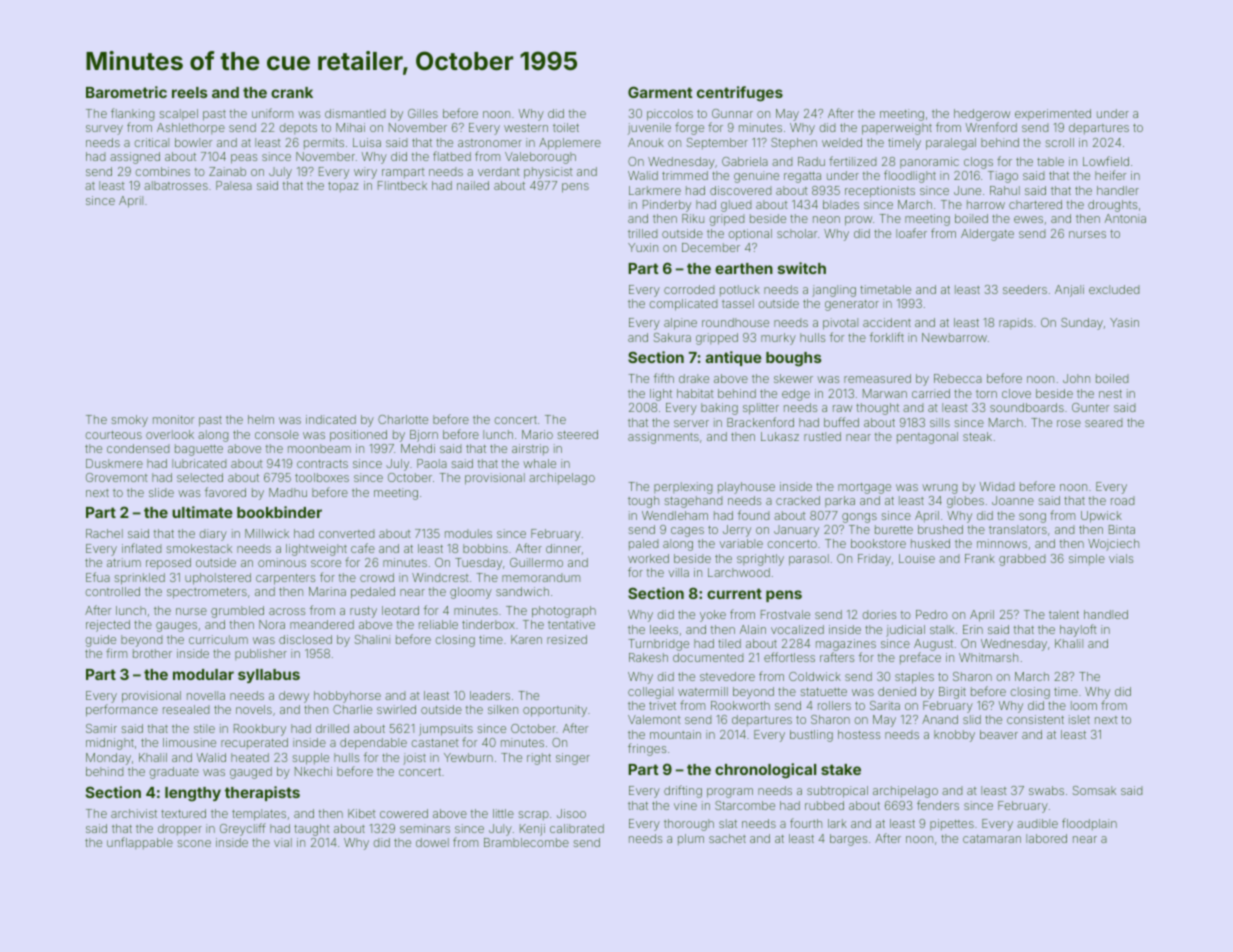 The image size is (1233, 952). I want to click on nest, so click(1110, 394).
